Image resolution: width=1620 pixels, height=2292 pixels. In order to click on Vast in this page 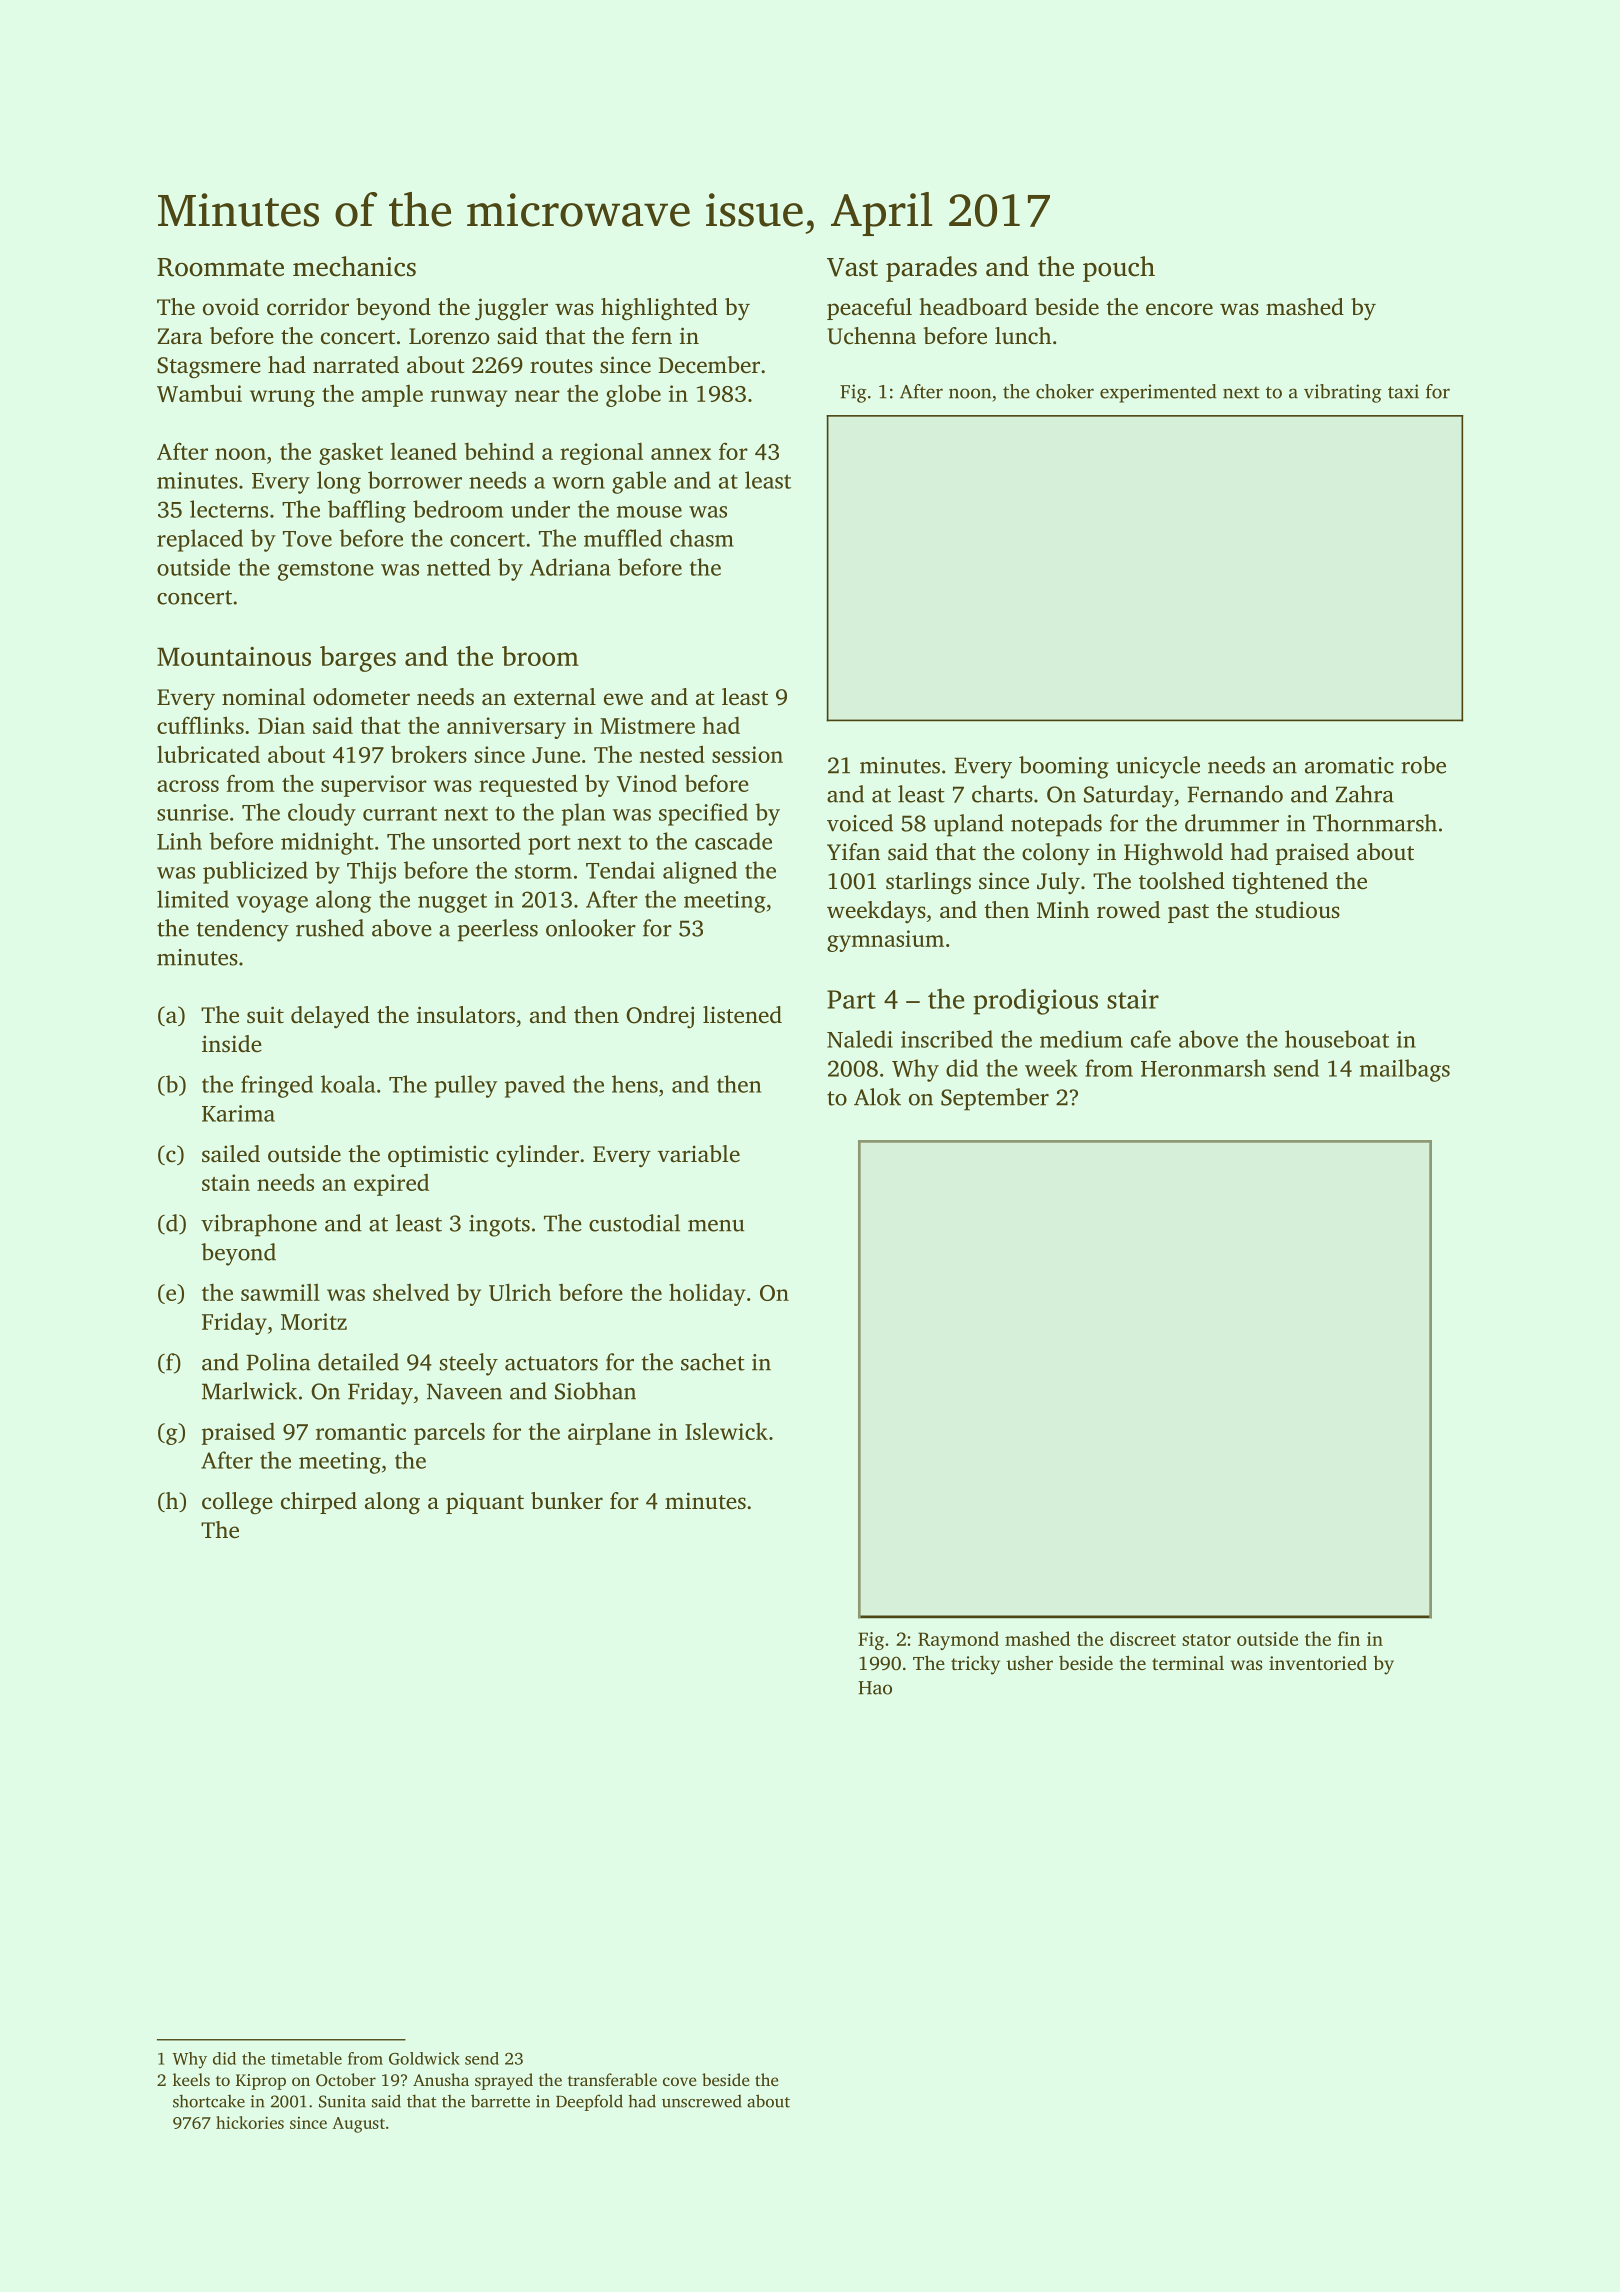, I will do `click(852, 267)`.
